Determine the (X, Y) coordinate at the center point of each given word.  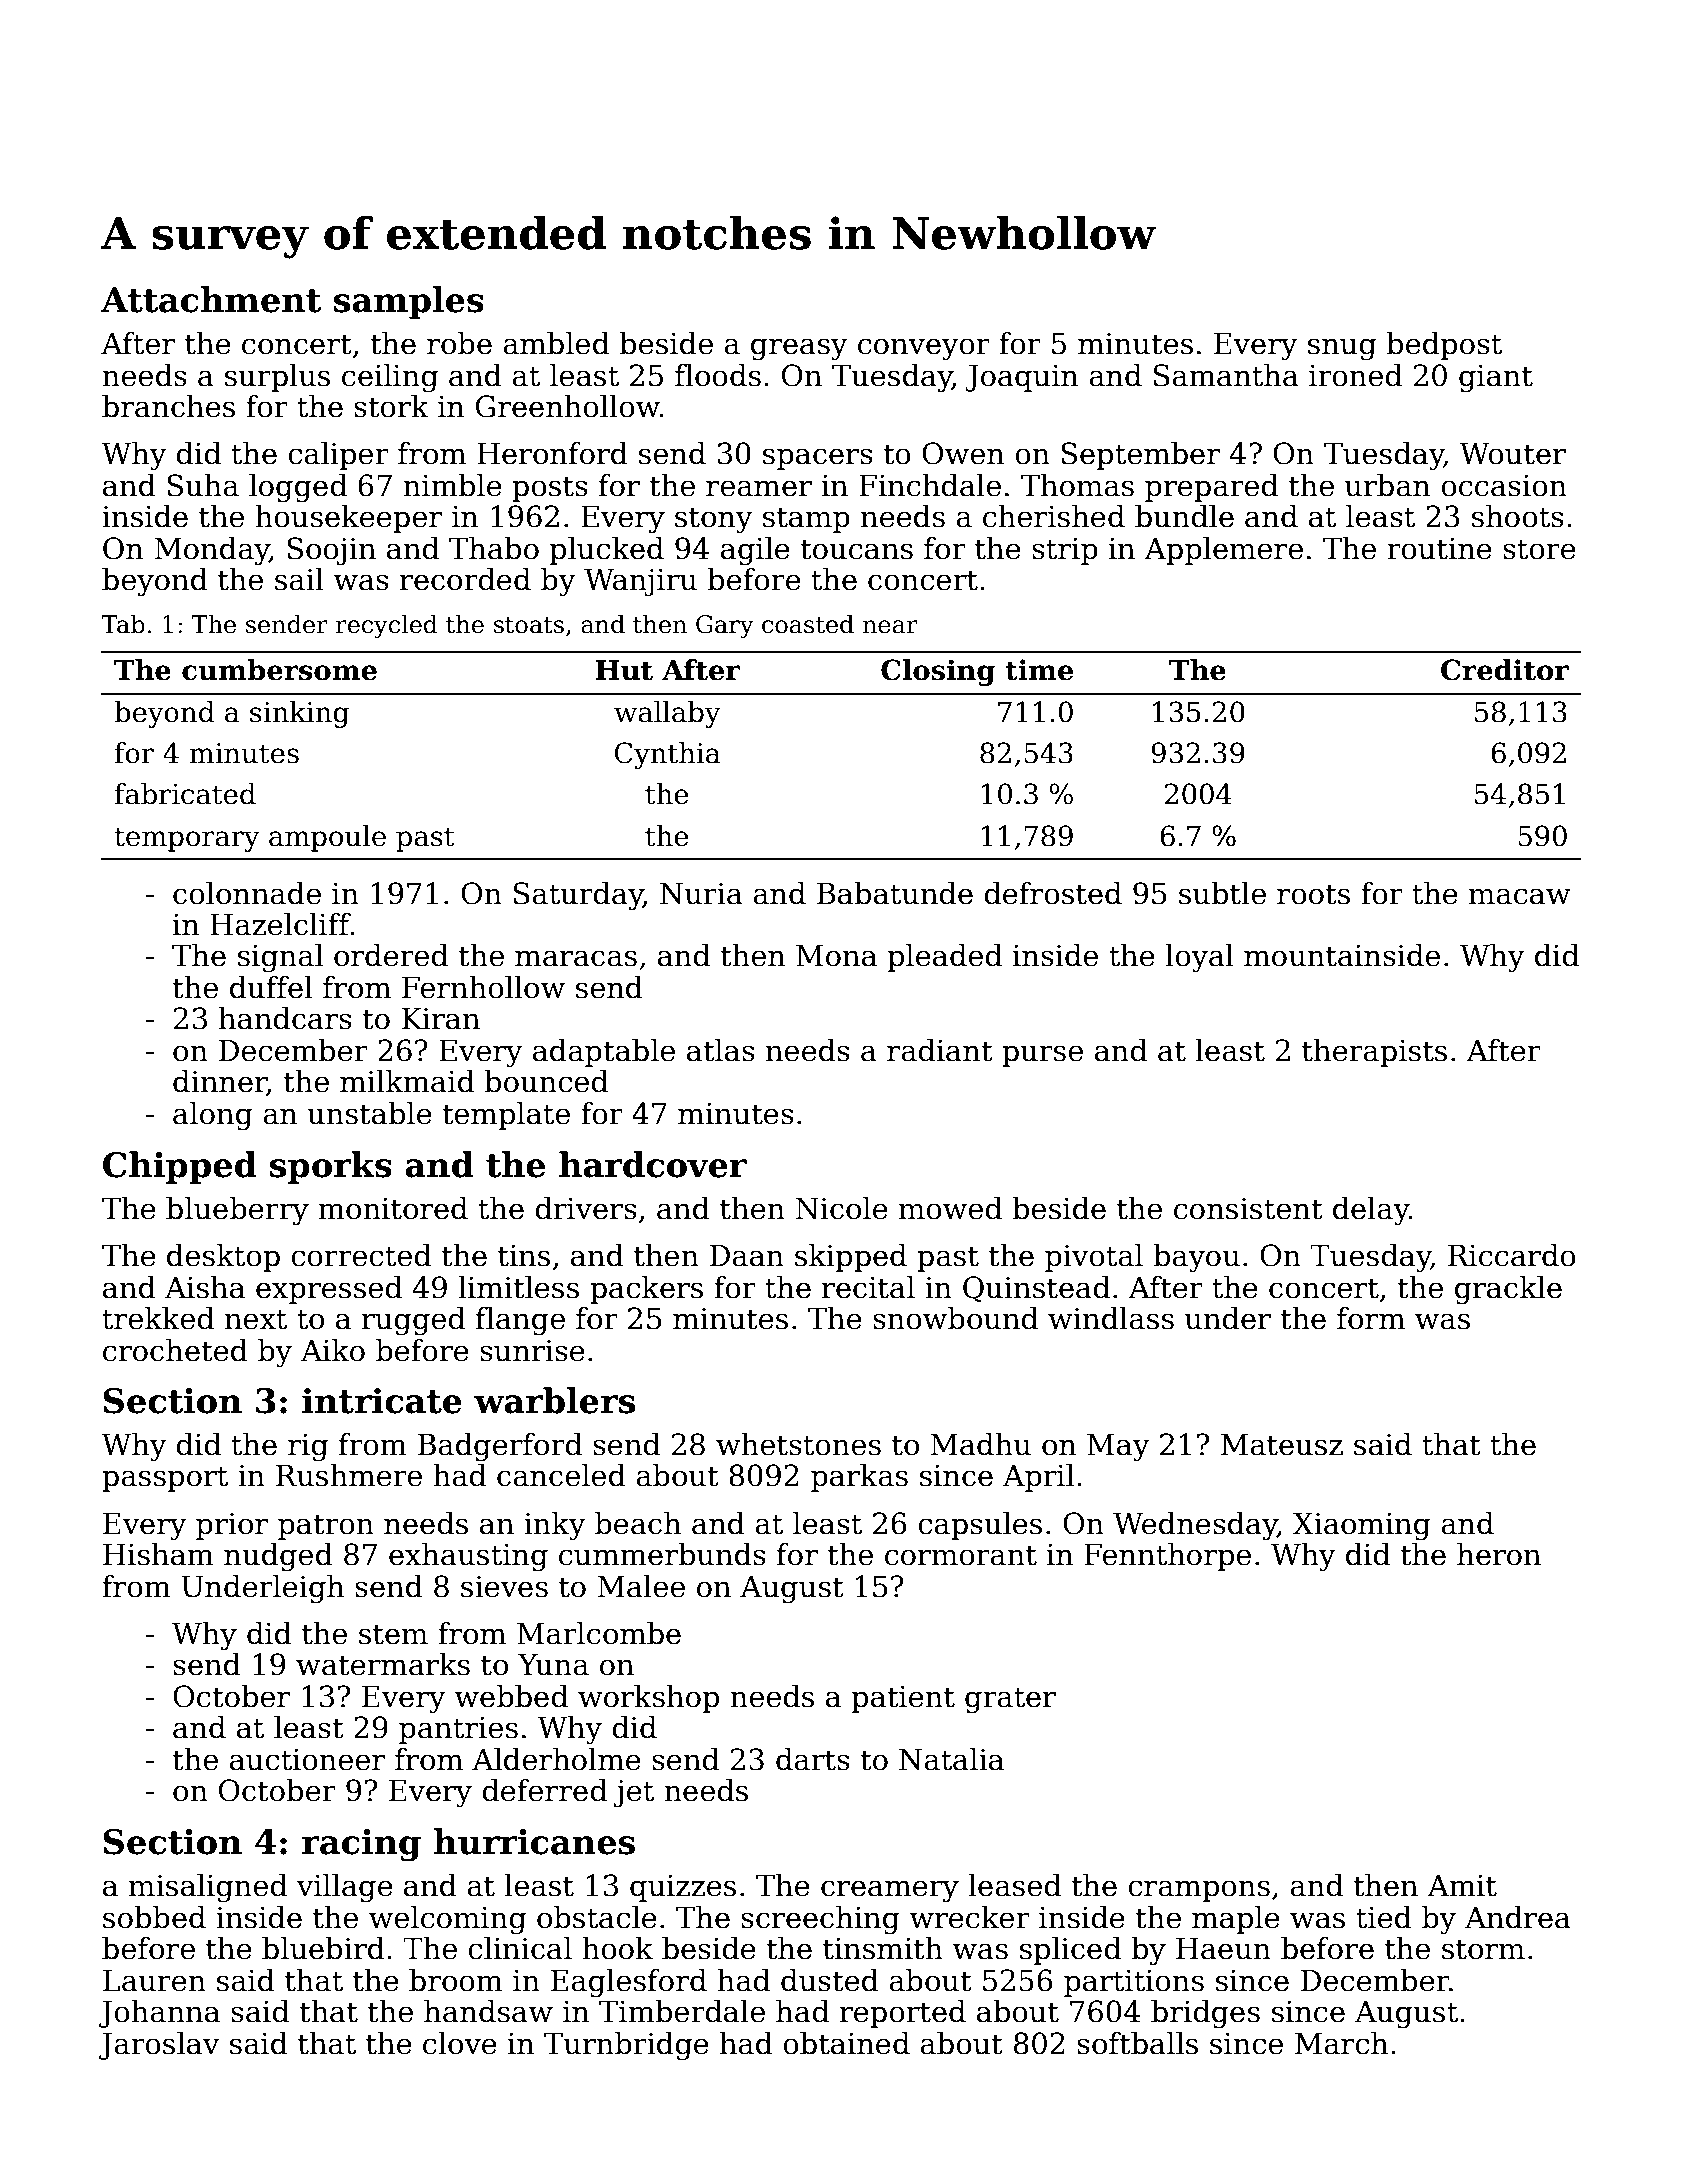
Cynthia (668, 755)
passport (165, 1479)
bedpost (1444, 346)
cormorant (961, 1555)
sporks (331, 1167)
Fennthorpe (1167, 1557)
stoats (529, 625)
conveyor (924, 349)
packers (646, 1290)
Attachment (211, 299)
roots (1313, 894)
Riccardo (1512, 1255)
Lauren (154, 1981)
